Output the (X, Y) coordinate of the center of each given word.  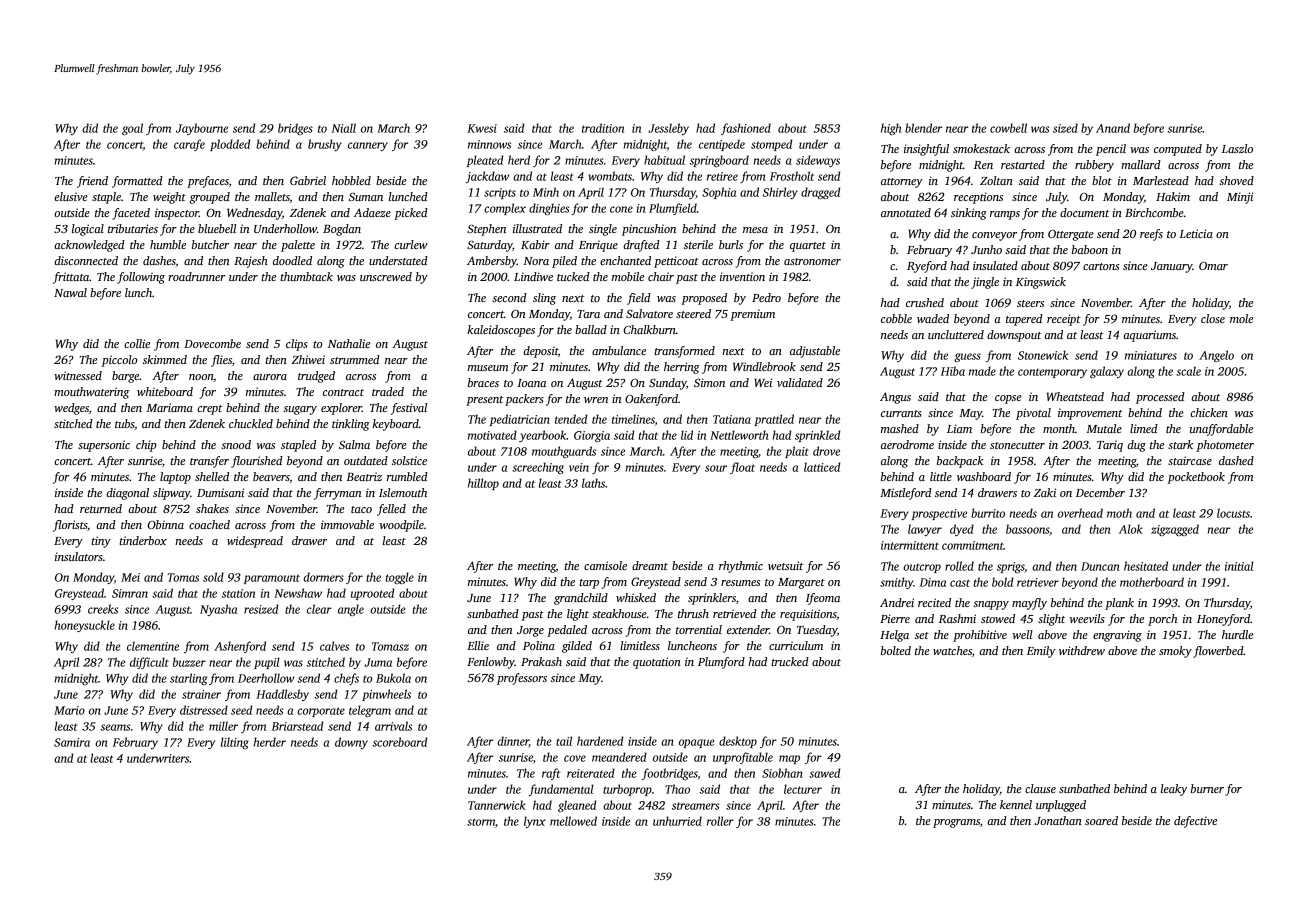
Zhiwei (308, 359)
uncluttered (956, 334)
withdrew (1082, 650)
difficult (149, 663)
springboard (719, 161)
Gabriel (308, 180)
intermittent (910, 545)
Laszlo (1237, 148)
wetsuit (785, 565)
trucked (790, 661)
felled (391, 510)
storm (481, 822)
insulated (995, 265)
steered (693, 313)
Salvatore (649, 313)
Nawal (70, 292)
